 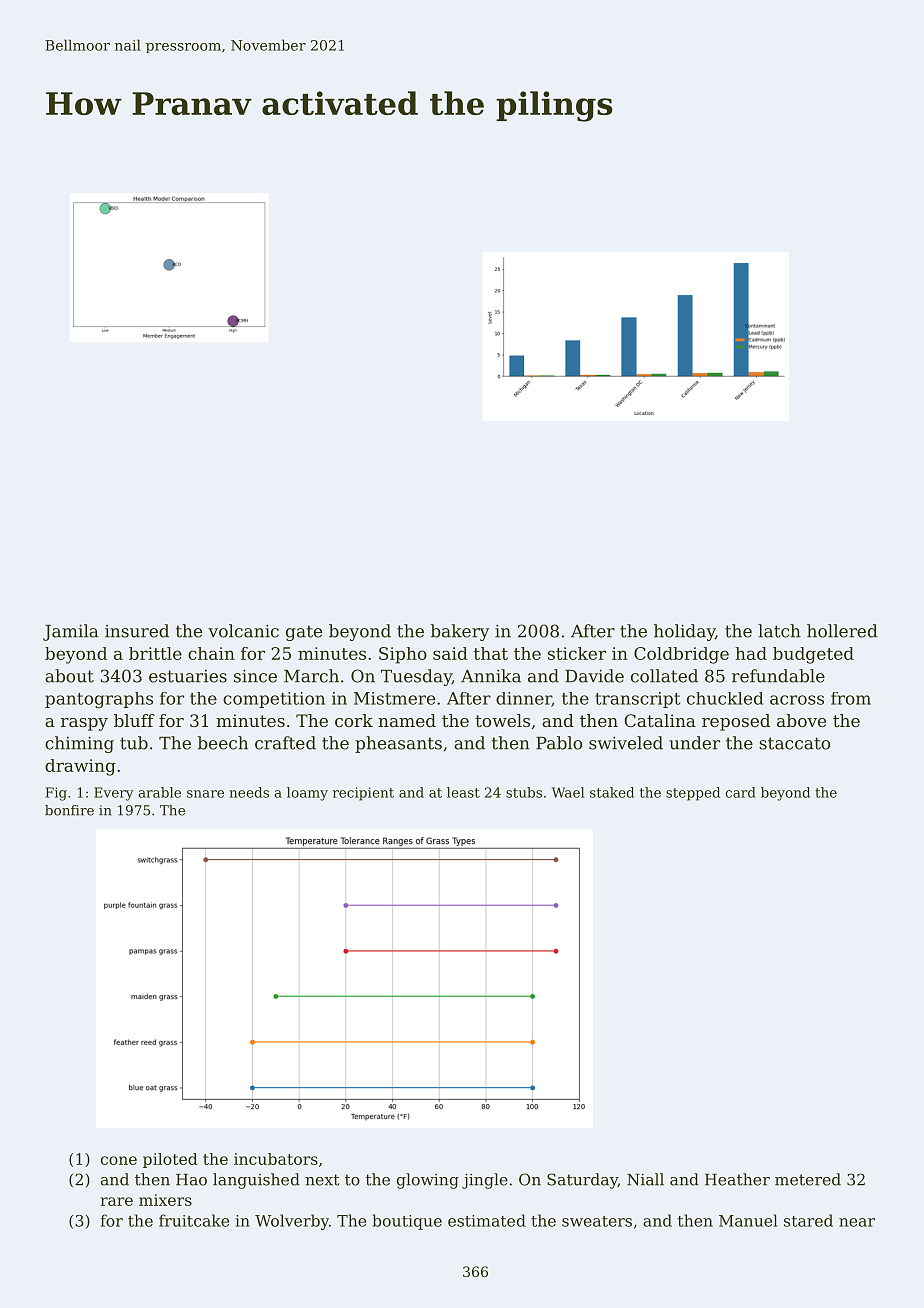 I want to click on pheasants, so click(x=398, y=744).
